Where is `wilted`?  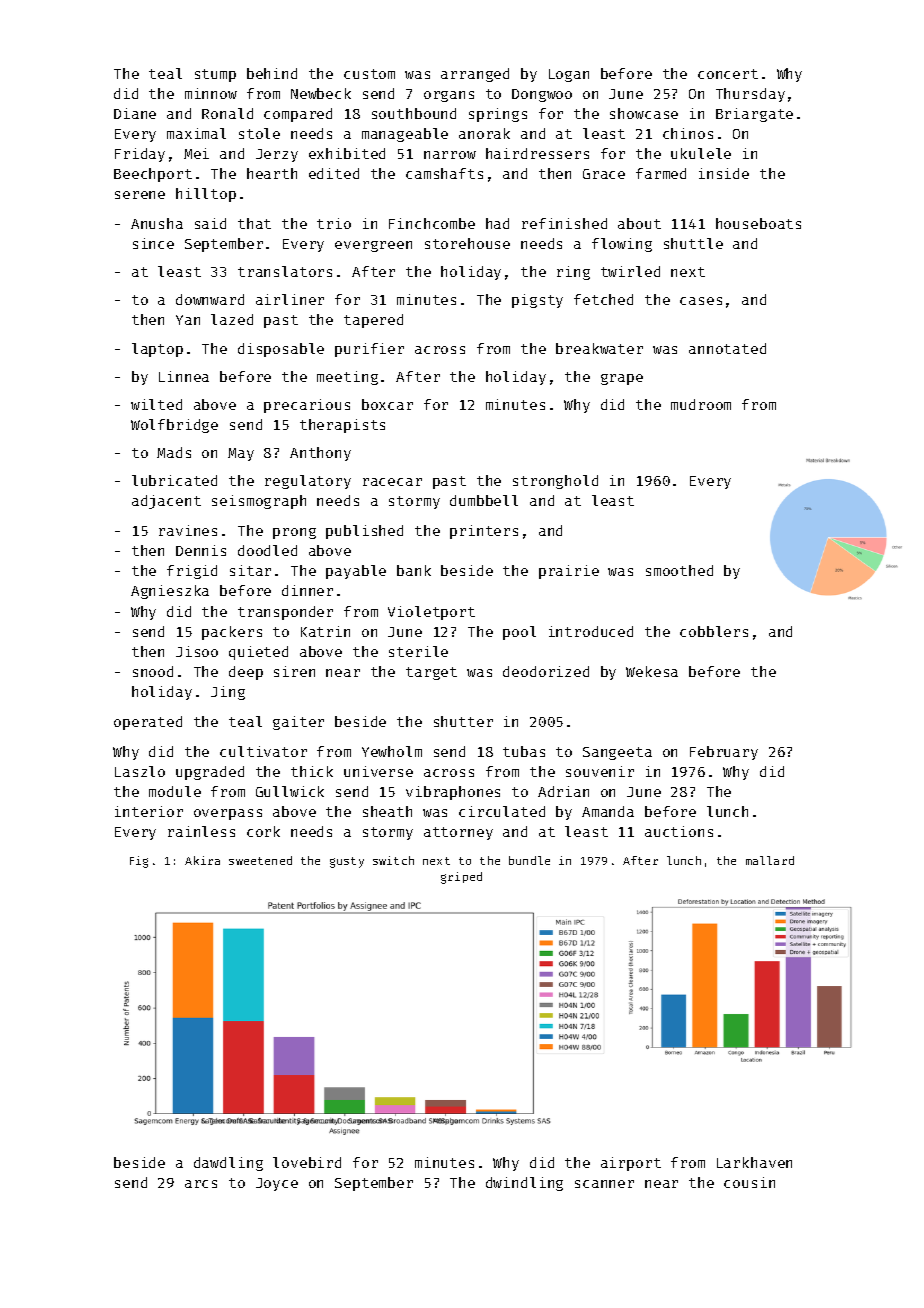 wilted is located at coordinates (156, 404).
